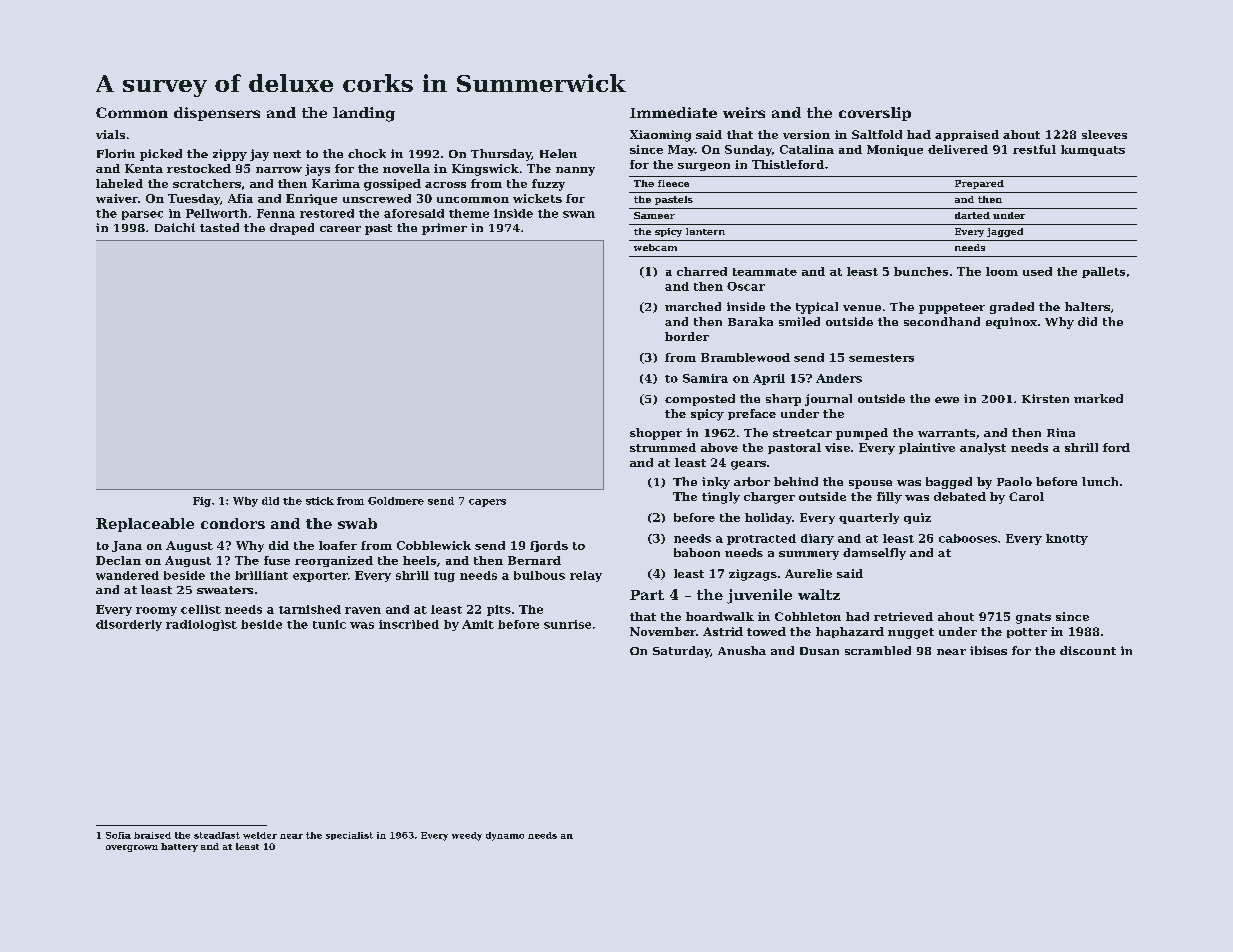  I want to click on Declan, so click(118, 560).
